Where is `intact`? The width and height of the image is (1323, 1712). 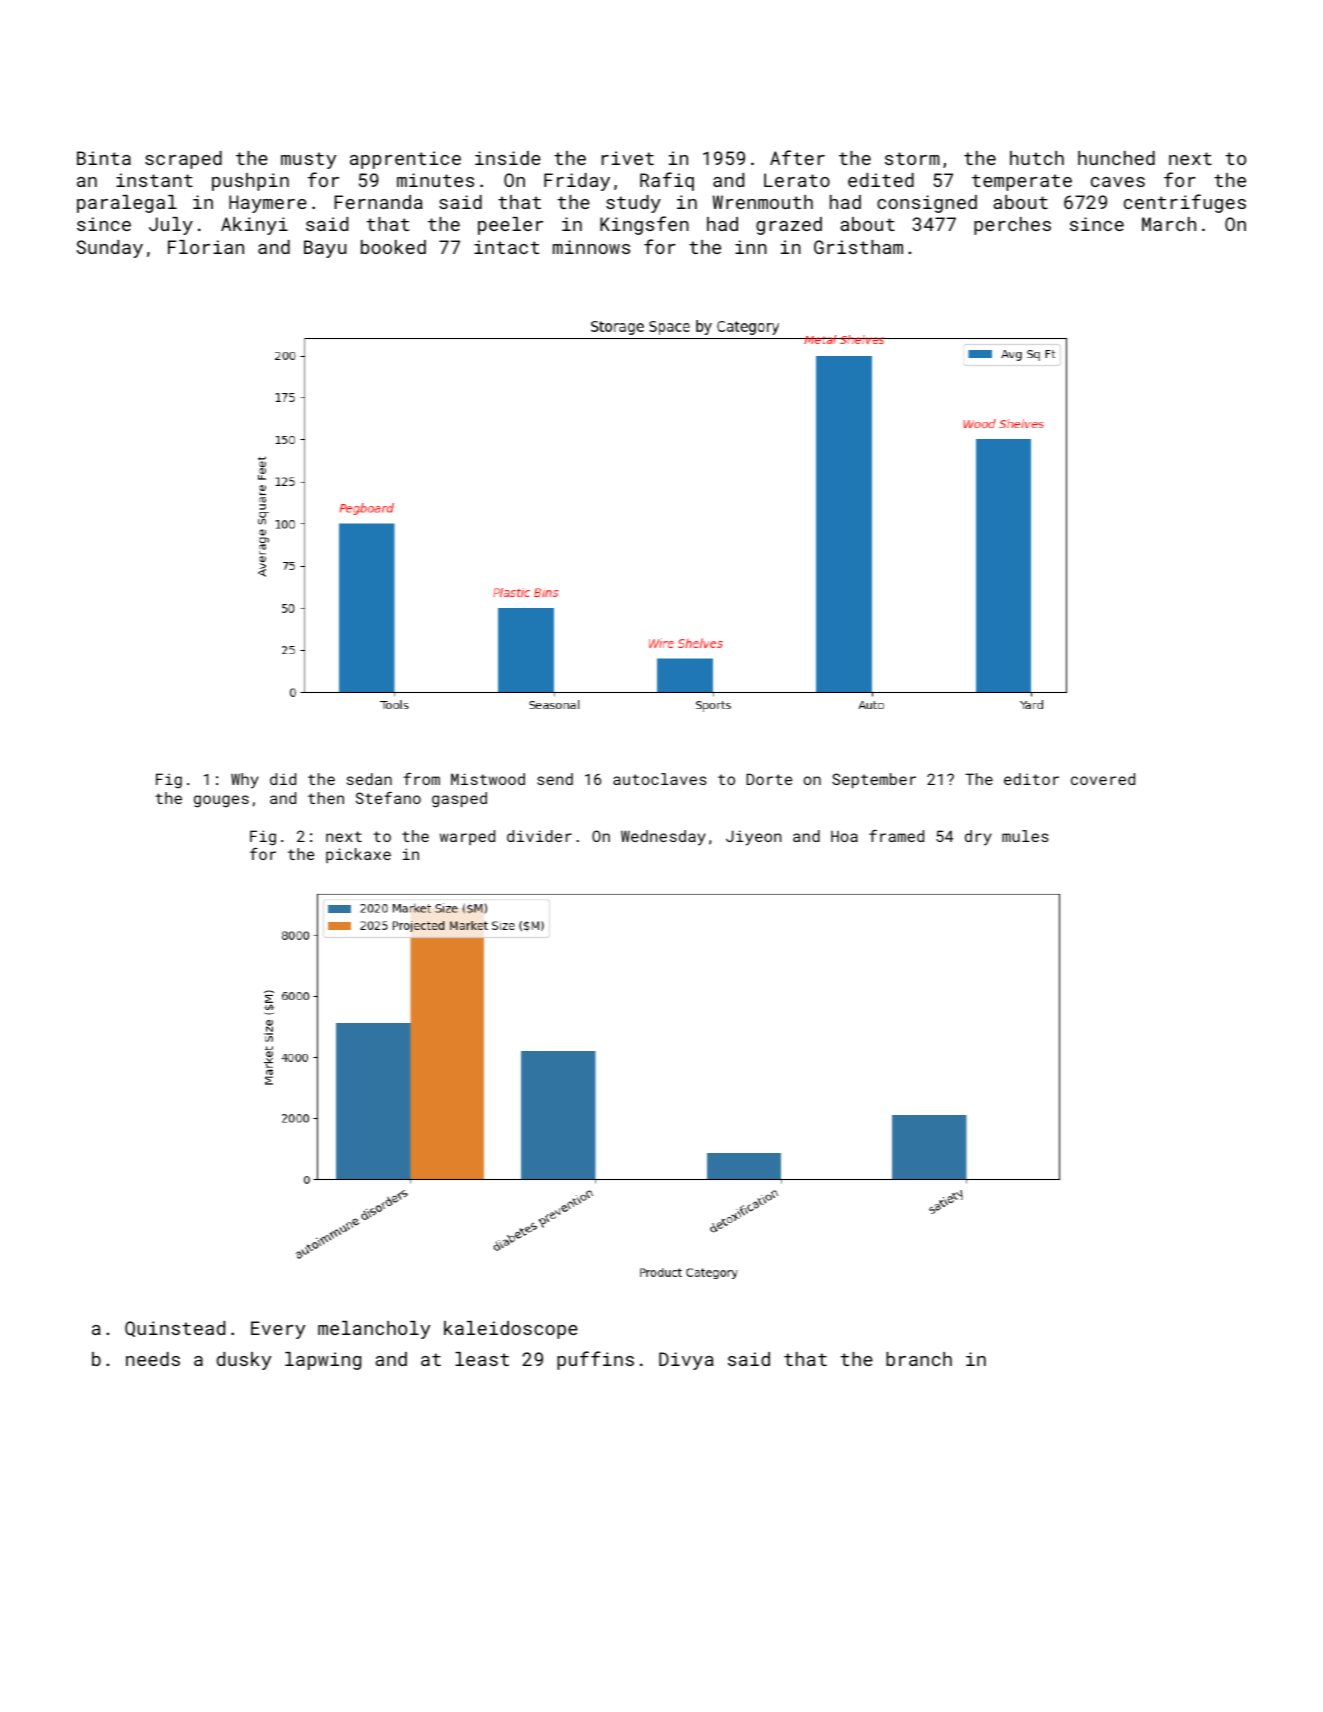
intact is located at coordinates (506, 247).
